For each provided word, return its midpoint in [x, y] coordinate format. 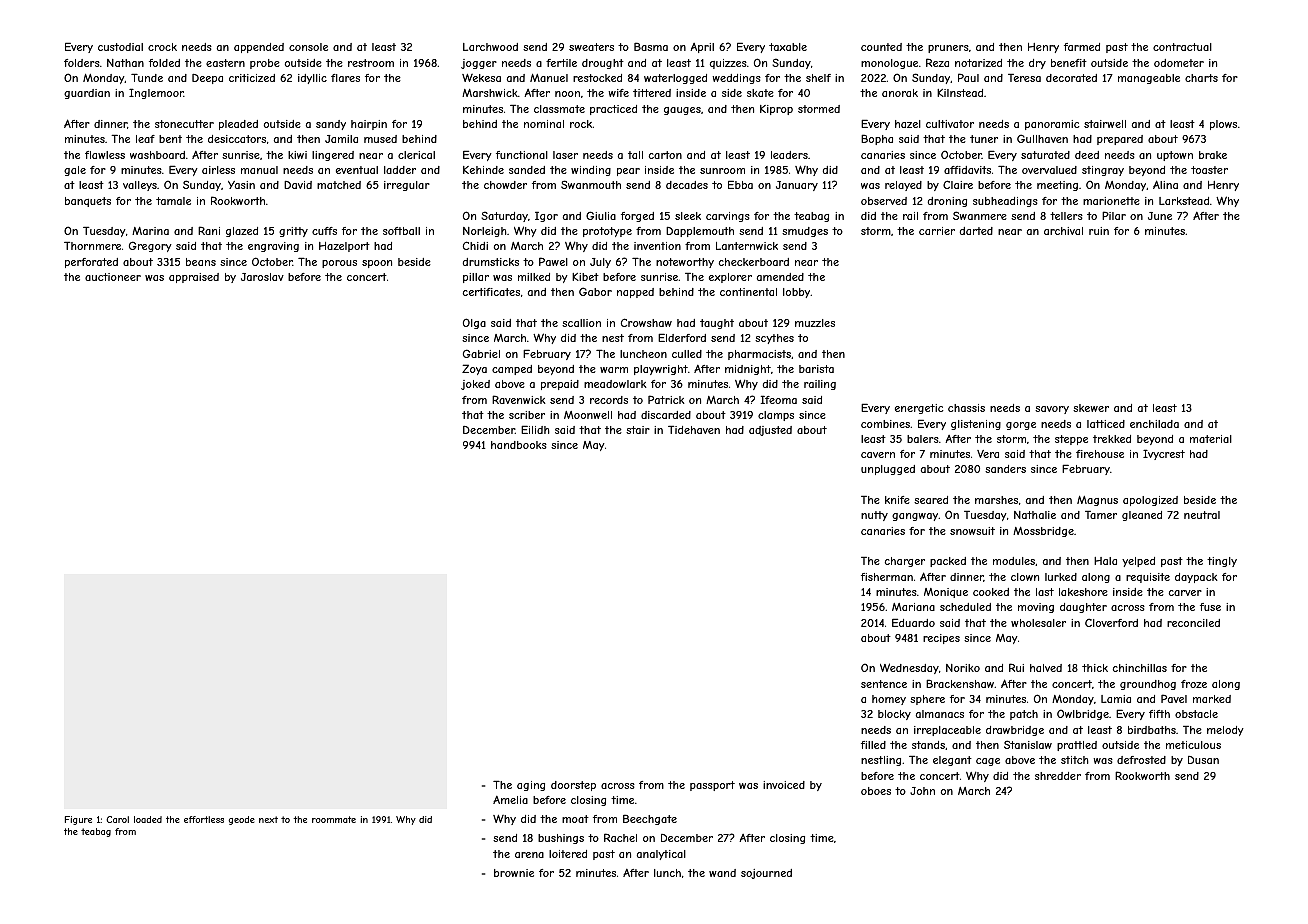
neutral [1202, 515]
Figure [78, 820]
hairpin [369, 125]
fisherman [887, 577]
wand [722, 873]
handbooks [519, 445]
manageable [1149, 79]
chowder [505, 185]
